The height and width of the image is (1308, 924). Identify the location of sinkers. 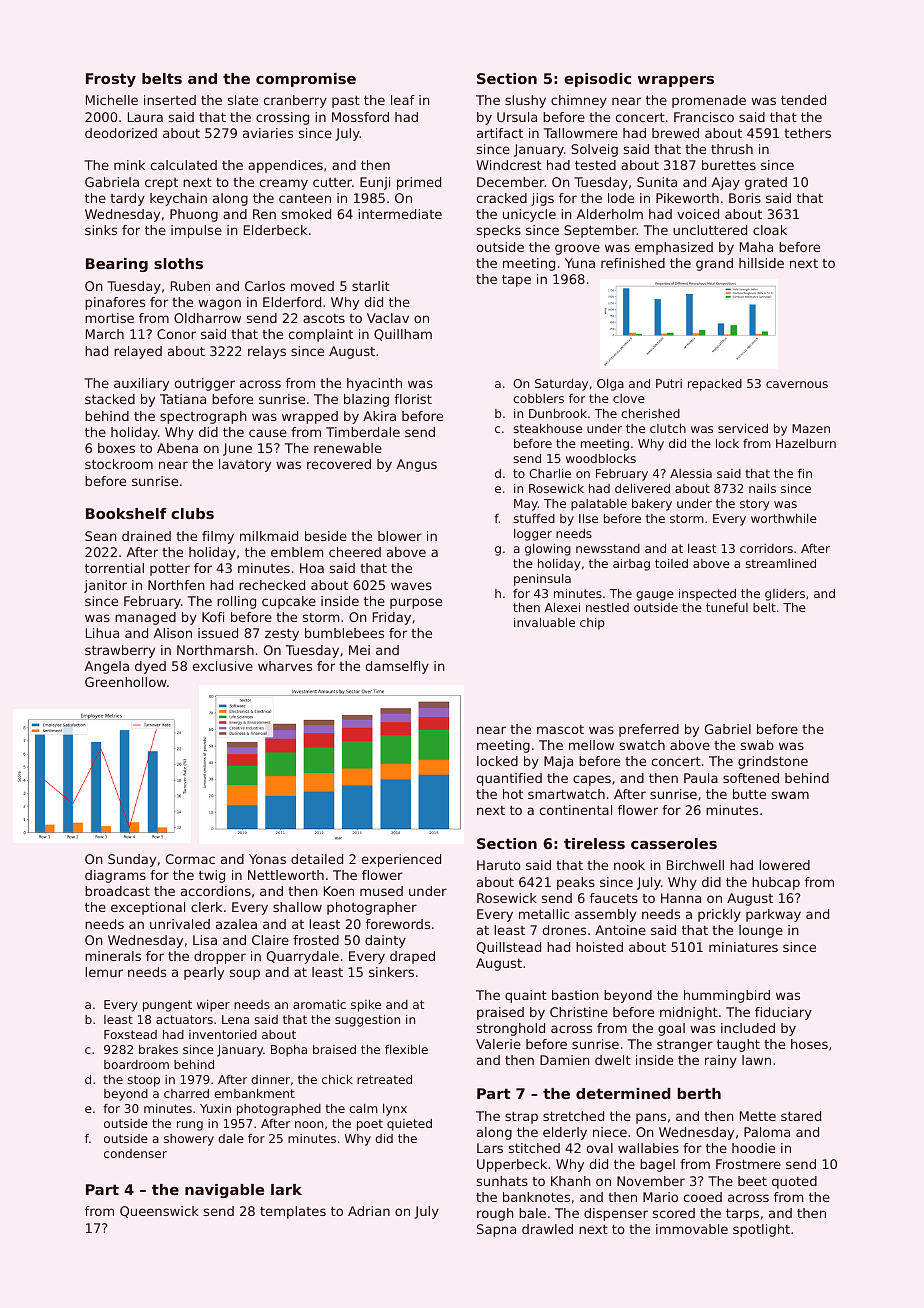
(391, 972).
